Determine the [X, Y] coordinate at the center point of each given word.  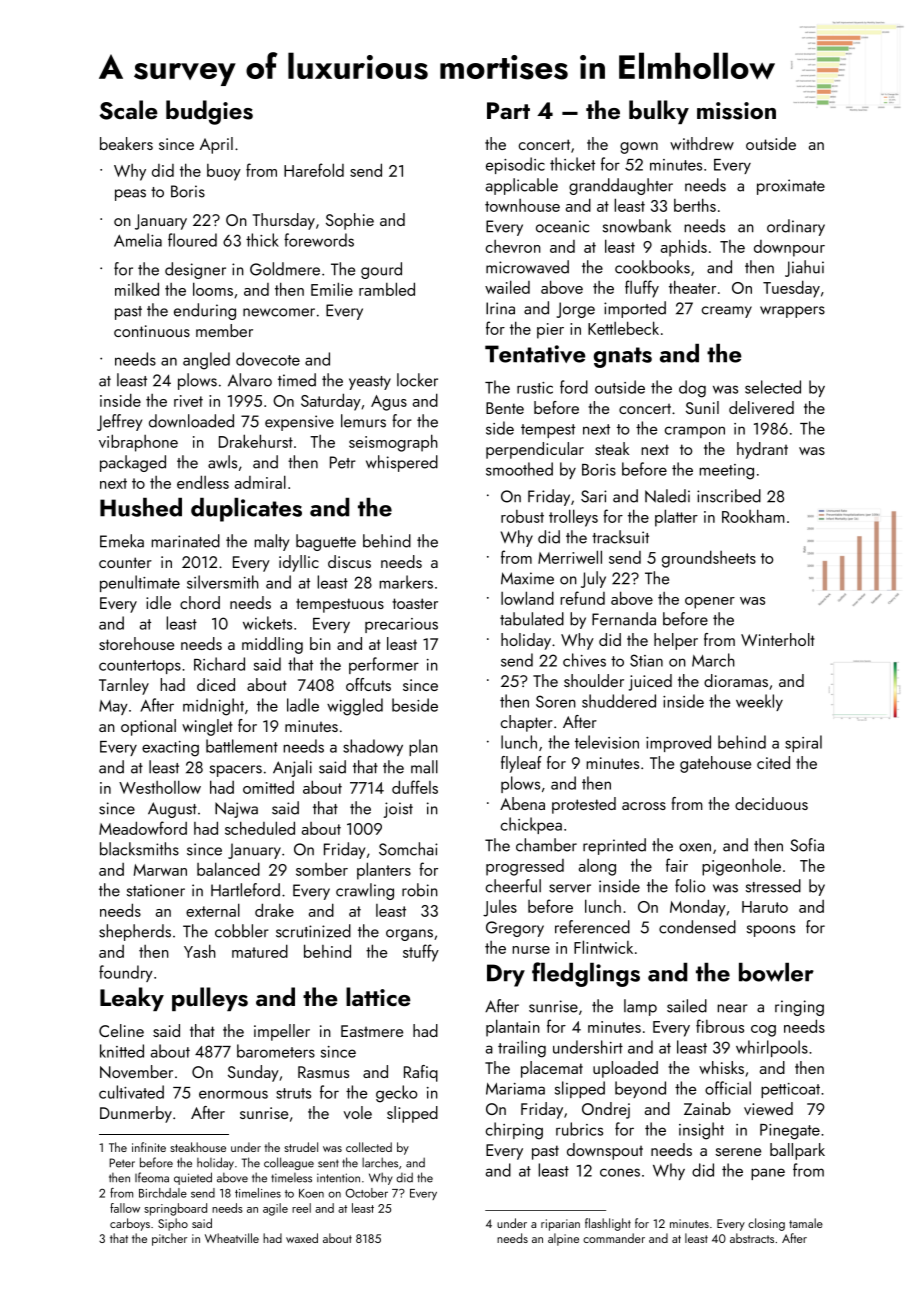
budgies [209, 112]
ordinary [796, 227]
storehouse [136, 643]
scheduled [260, 828]
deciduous [771, 803]
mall [424, 767]
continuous [152, 331]
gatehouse [715, 764]
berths [695, 205]
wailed [507, 287]
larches [380, 1162]
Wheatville [232, 1238]
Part [508, 110]
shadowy [373, 747]
